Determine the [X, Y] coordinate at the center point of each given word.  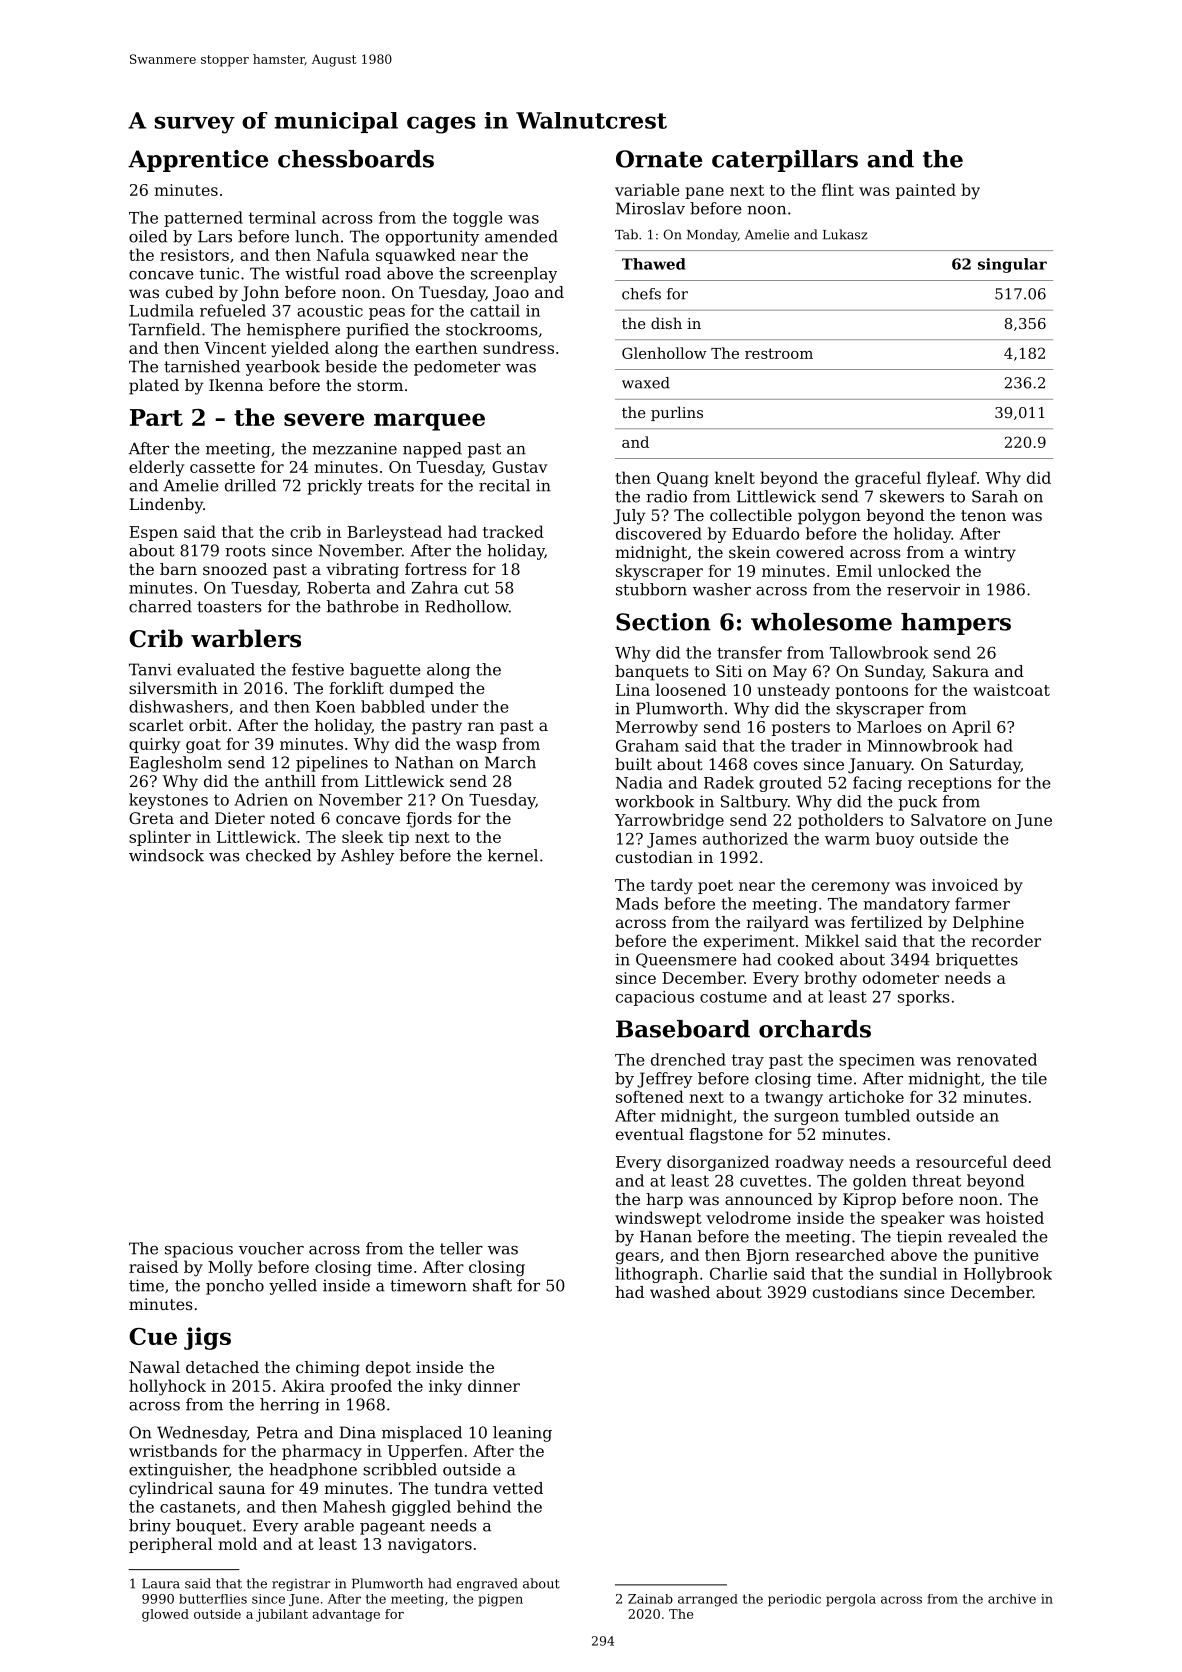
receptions [950, 784]
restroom [779, 353]
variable [647, 189]
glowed [165, 1615]
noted [292, 818]
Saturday [985, 766]
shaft [492, 1285]
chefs [641, 294]
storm [380, 385]
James [672, 840]
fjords [429, 820]
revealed [982, 1236]
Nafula [343, 254]
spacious [199, 1250]
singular [1012, 265]
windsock [166, 855]
